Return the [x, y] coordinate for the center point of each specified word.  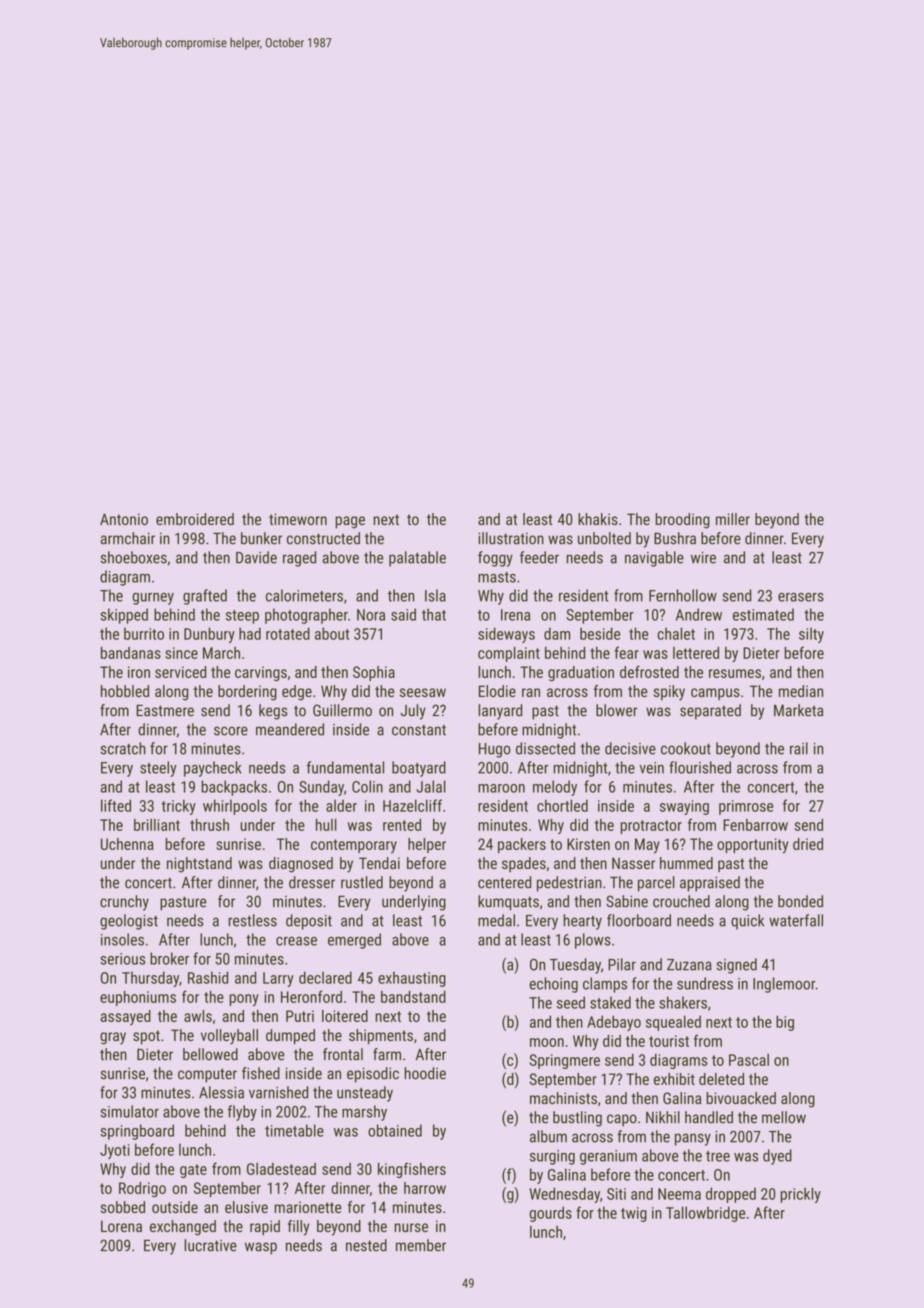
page [350, 522]
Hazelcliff [412, 805]
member [421, 1245]
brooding [682, 521]
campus [715, 694]
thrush [209, 825]
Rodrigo [142, 1189]
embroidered [195, 519]
